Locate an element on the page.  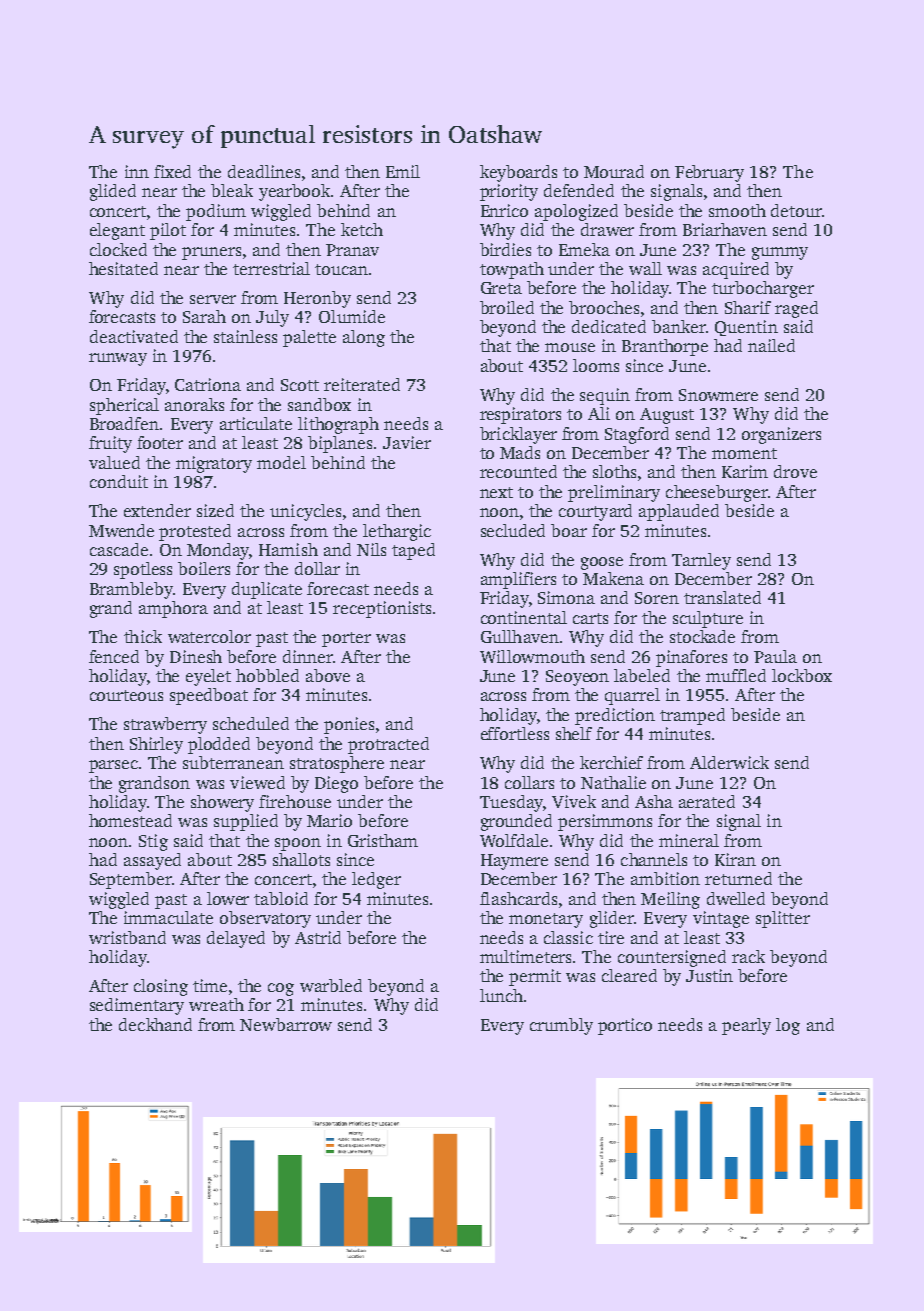
deckhand is located at coordinates (155, 1024).
